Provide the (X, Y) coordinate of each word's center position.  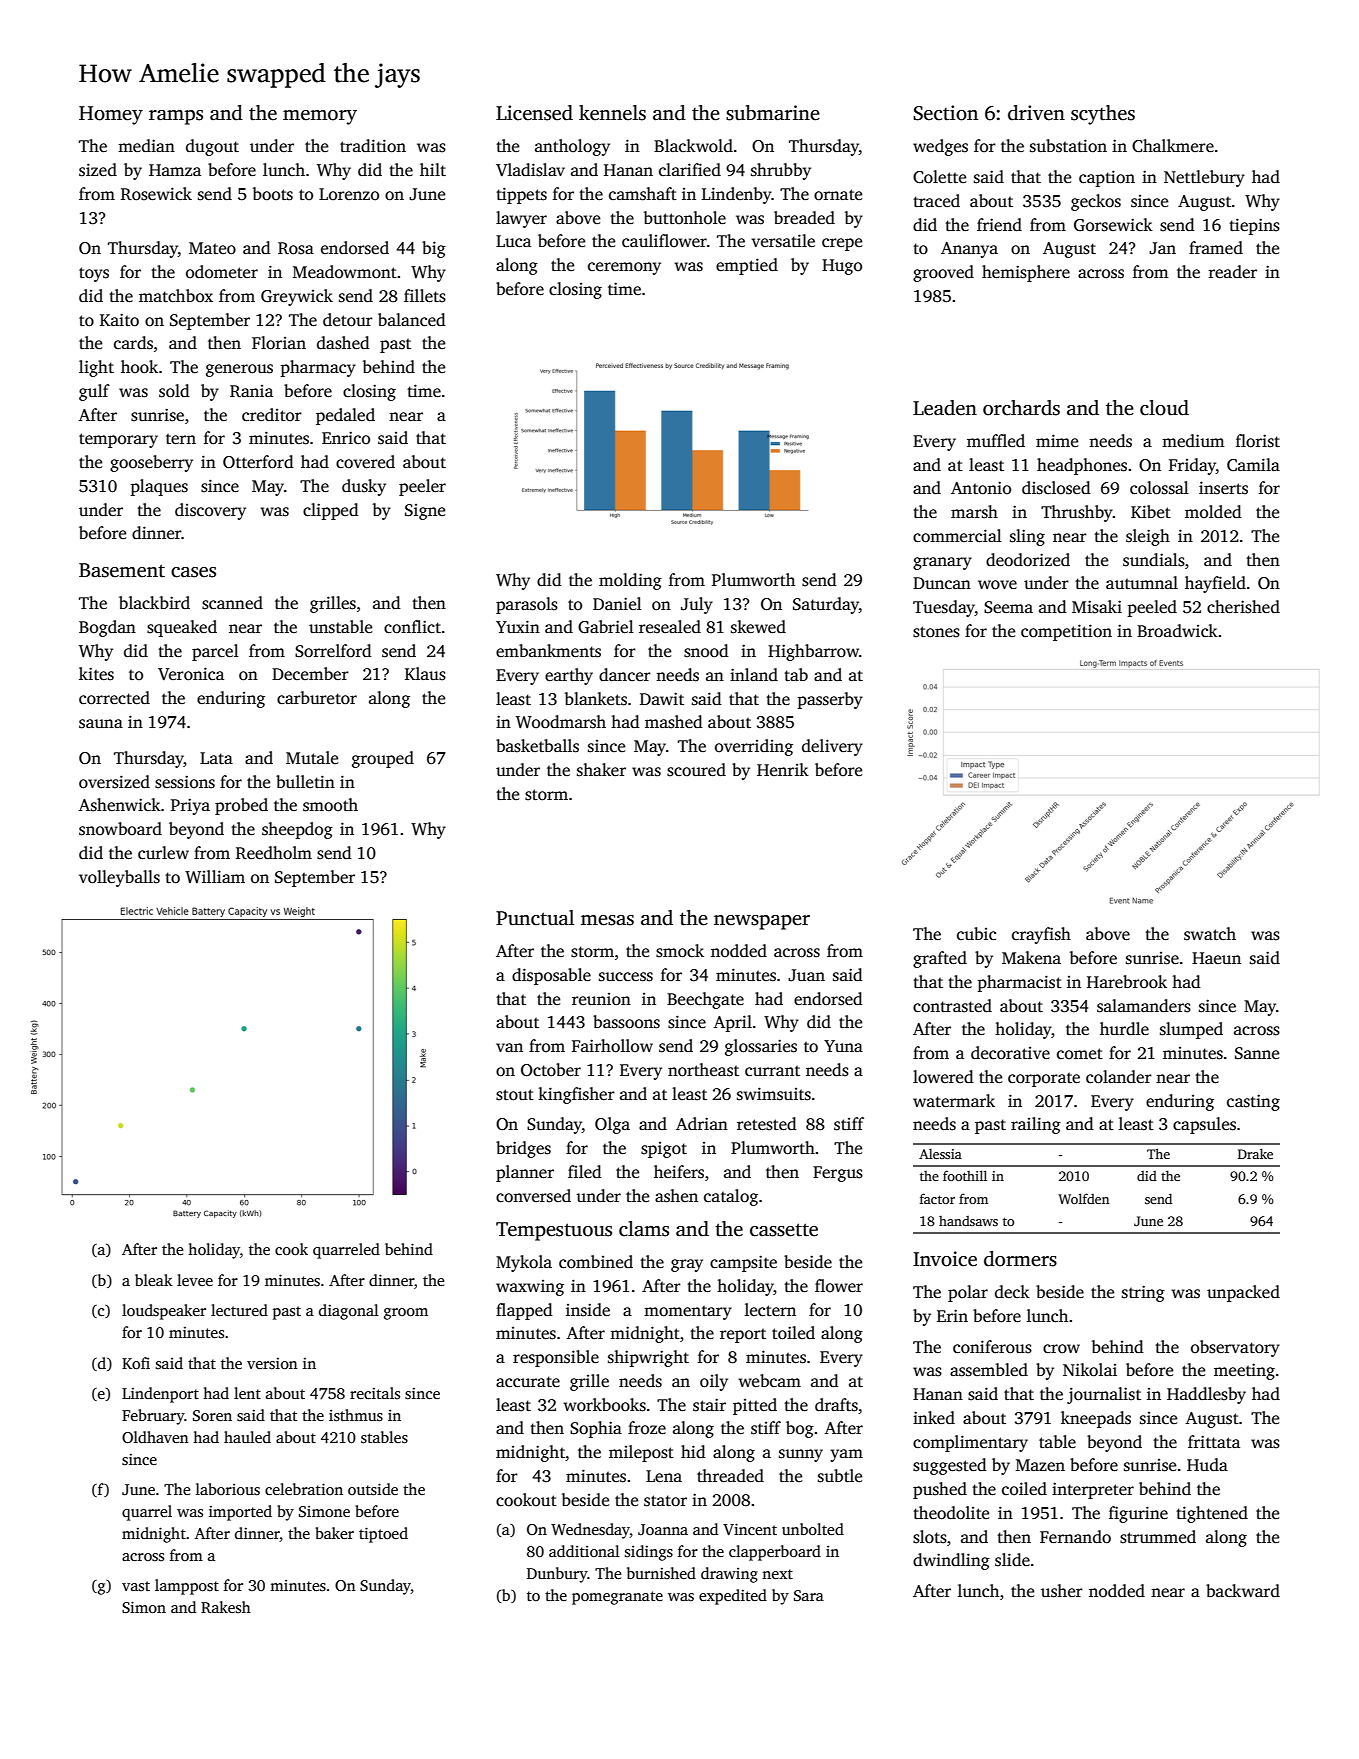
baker (334, 1533)
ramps (176, 117)
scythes (1103, 115)
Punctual (535, 918)
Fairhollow (612, 1046)
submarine (773, 113)
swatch (1210, 934)
